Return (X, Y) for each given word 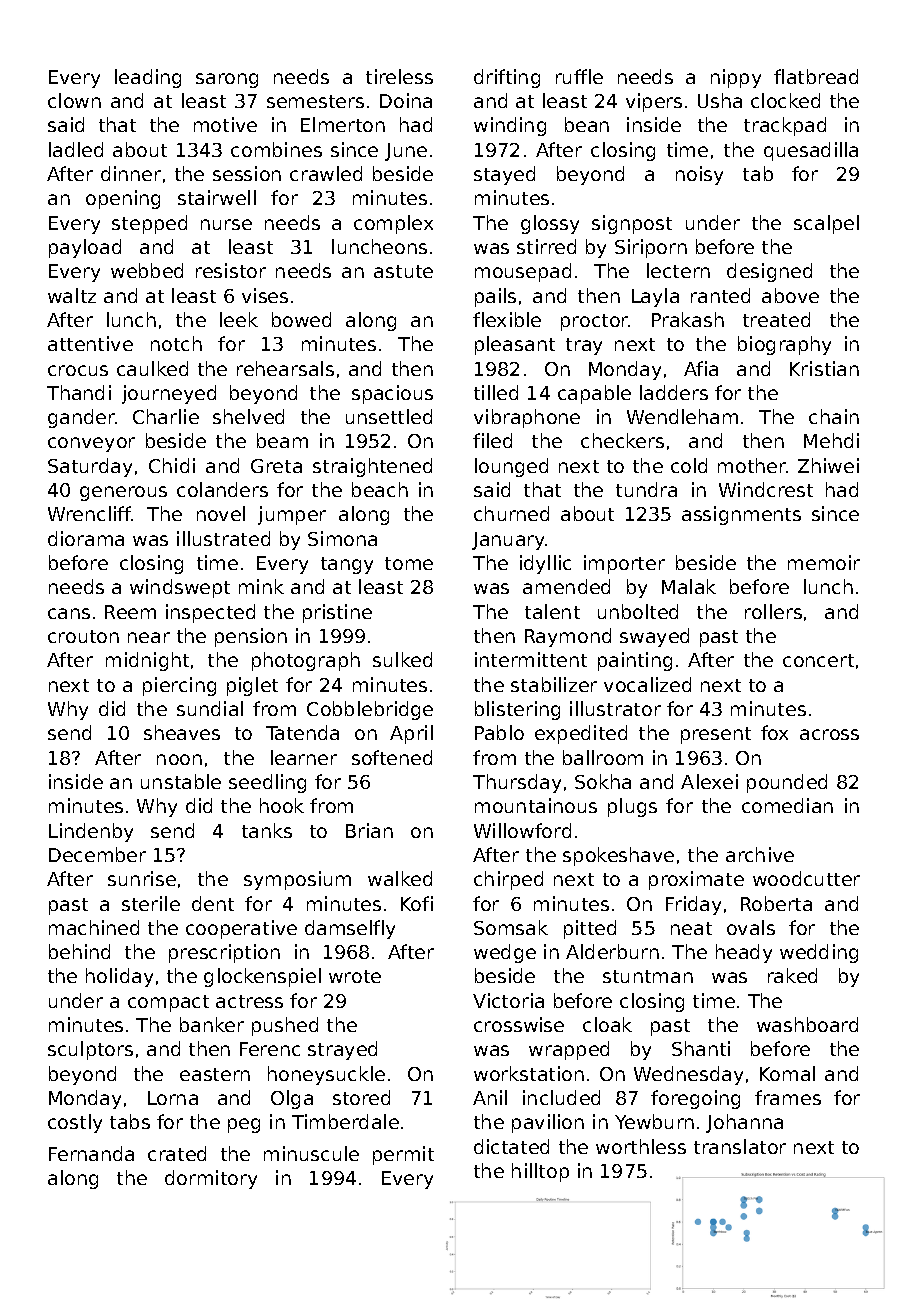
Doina (406, 100)
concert (818, 660)
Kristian (824, 368)
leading (148, 78)
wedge (505, 953)
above (790, 295)
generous (123, 493)
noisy (699, 175)
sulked (402, 659)
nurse (226, 224)
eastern (215, 1074)
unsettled (389, 416)
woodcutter (806, 878)
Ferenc (270, 1049)
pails (495, 297)
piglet (252, 686)
